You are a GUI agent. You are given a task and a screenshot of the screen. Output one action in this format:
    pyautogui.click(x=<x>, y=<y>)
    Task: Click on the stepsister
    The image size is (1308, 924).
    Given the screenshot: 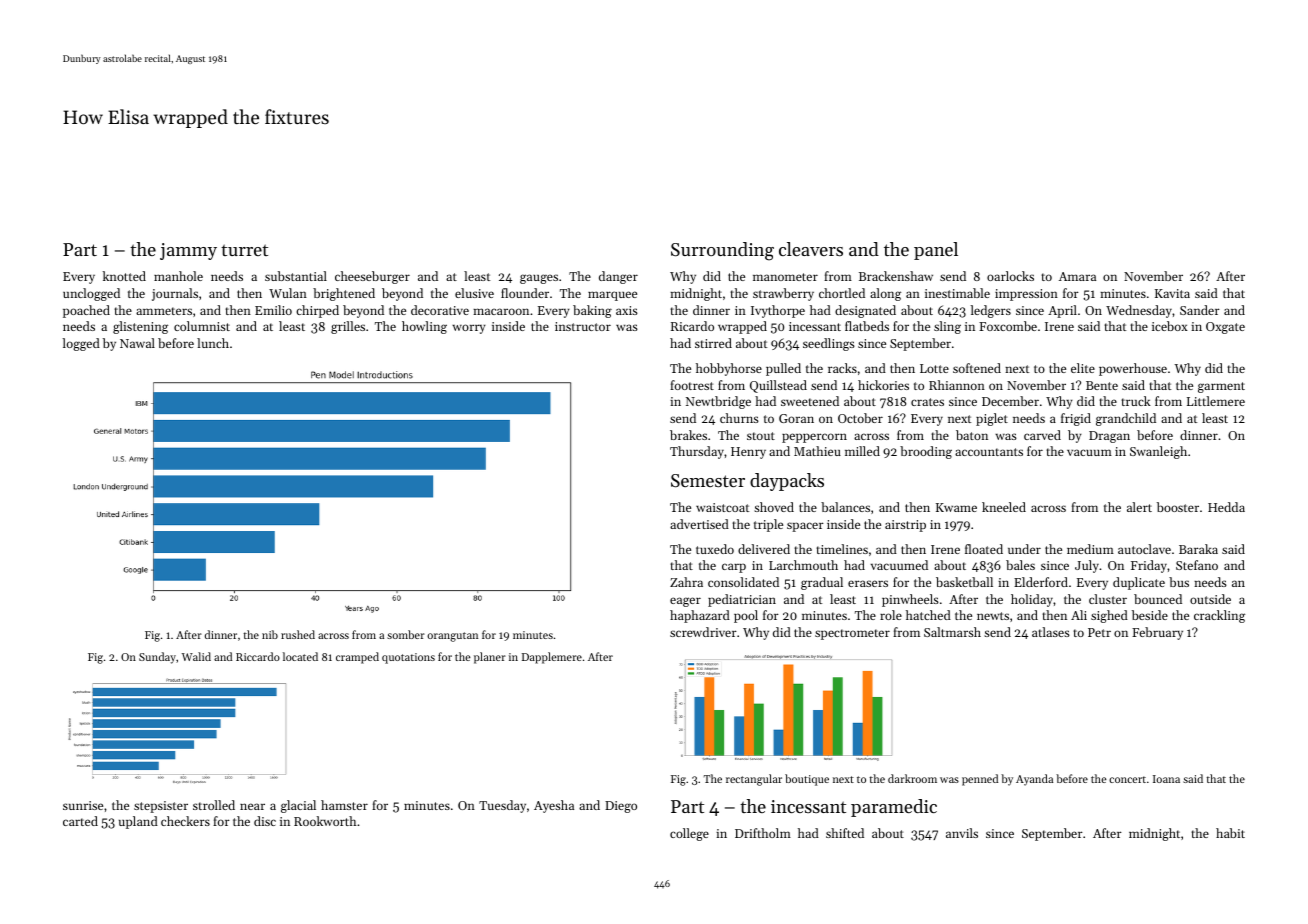 What is the action you would take?
    pyautogui.click(x=161, y=807)
